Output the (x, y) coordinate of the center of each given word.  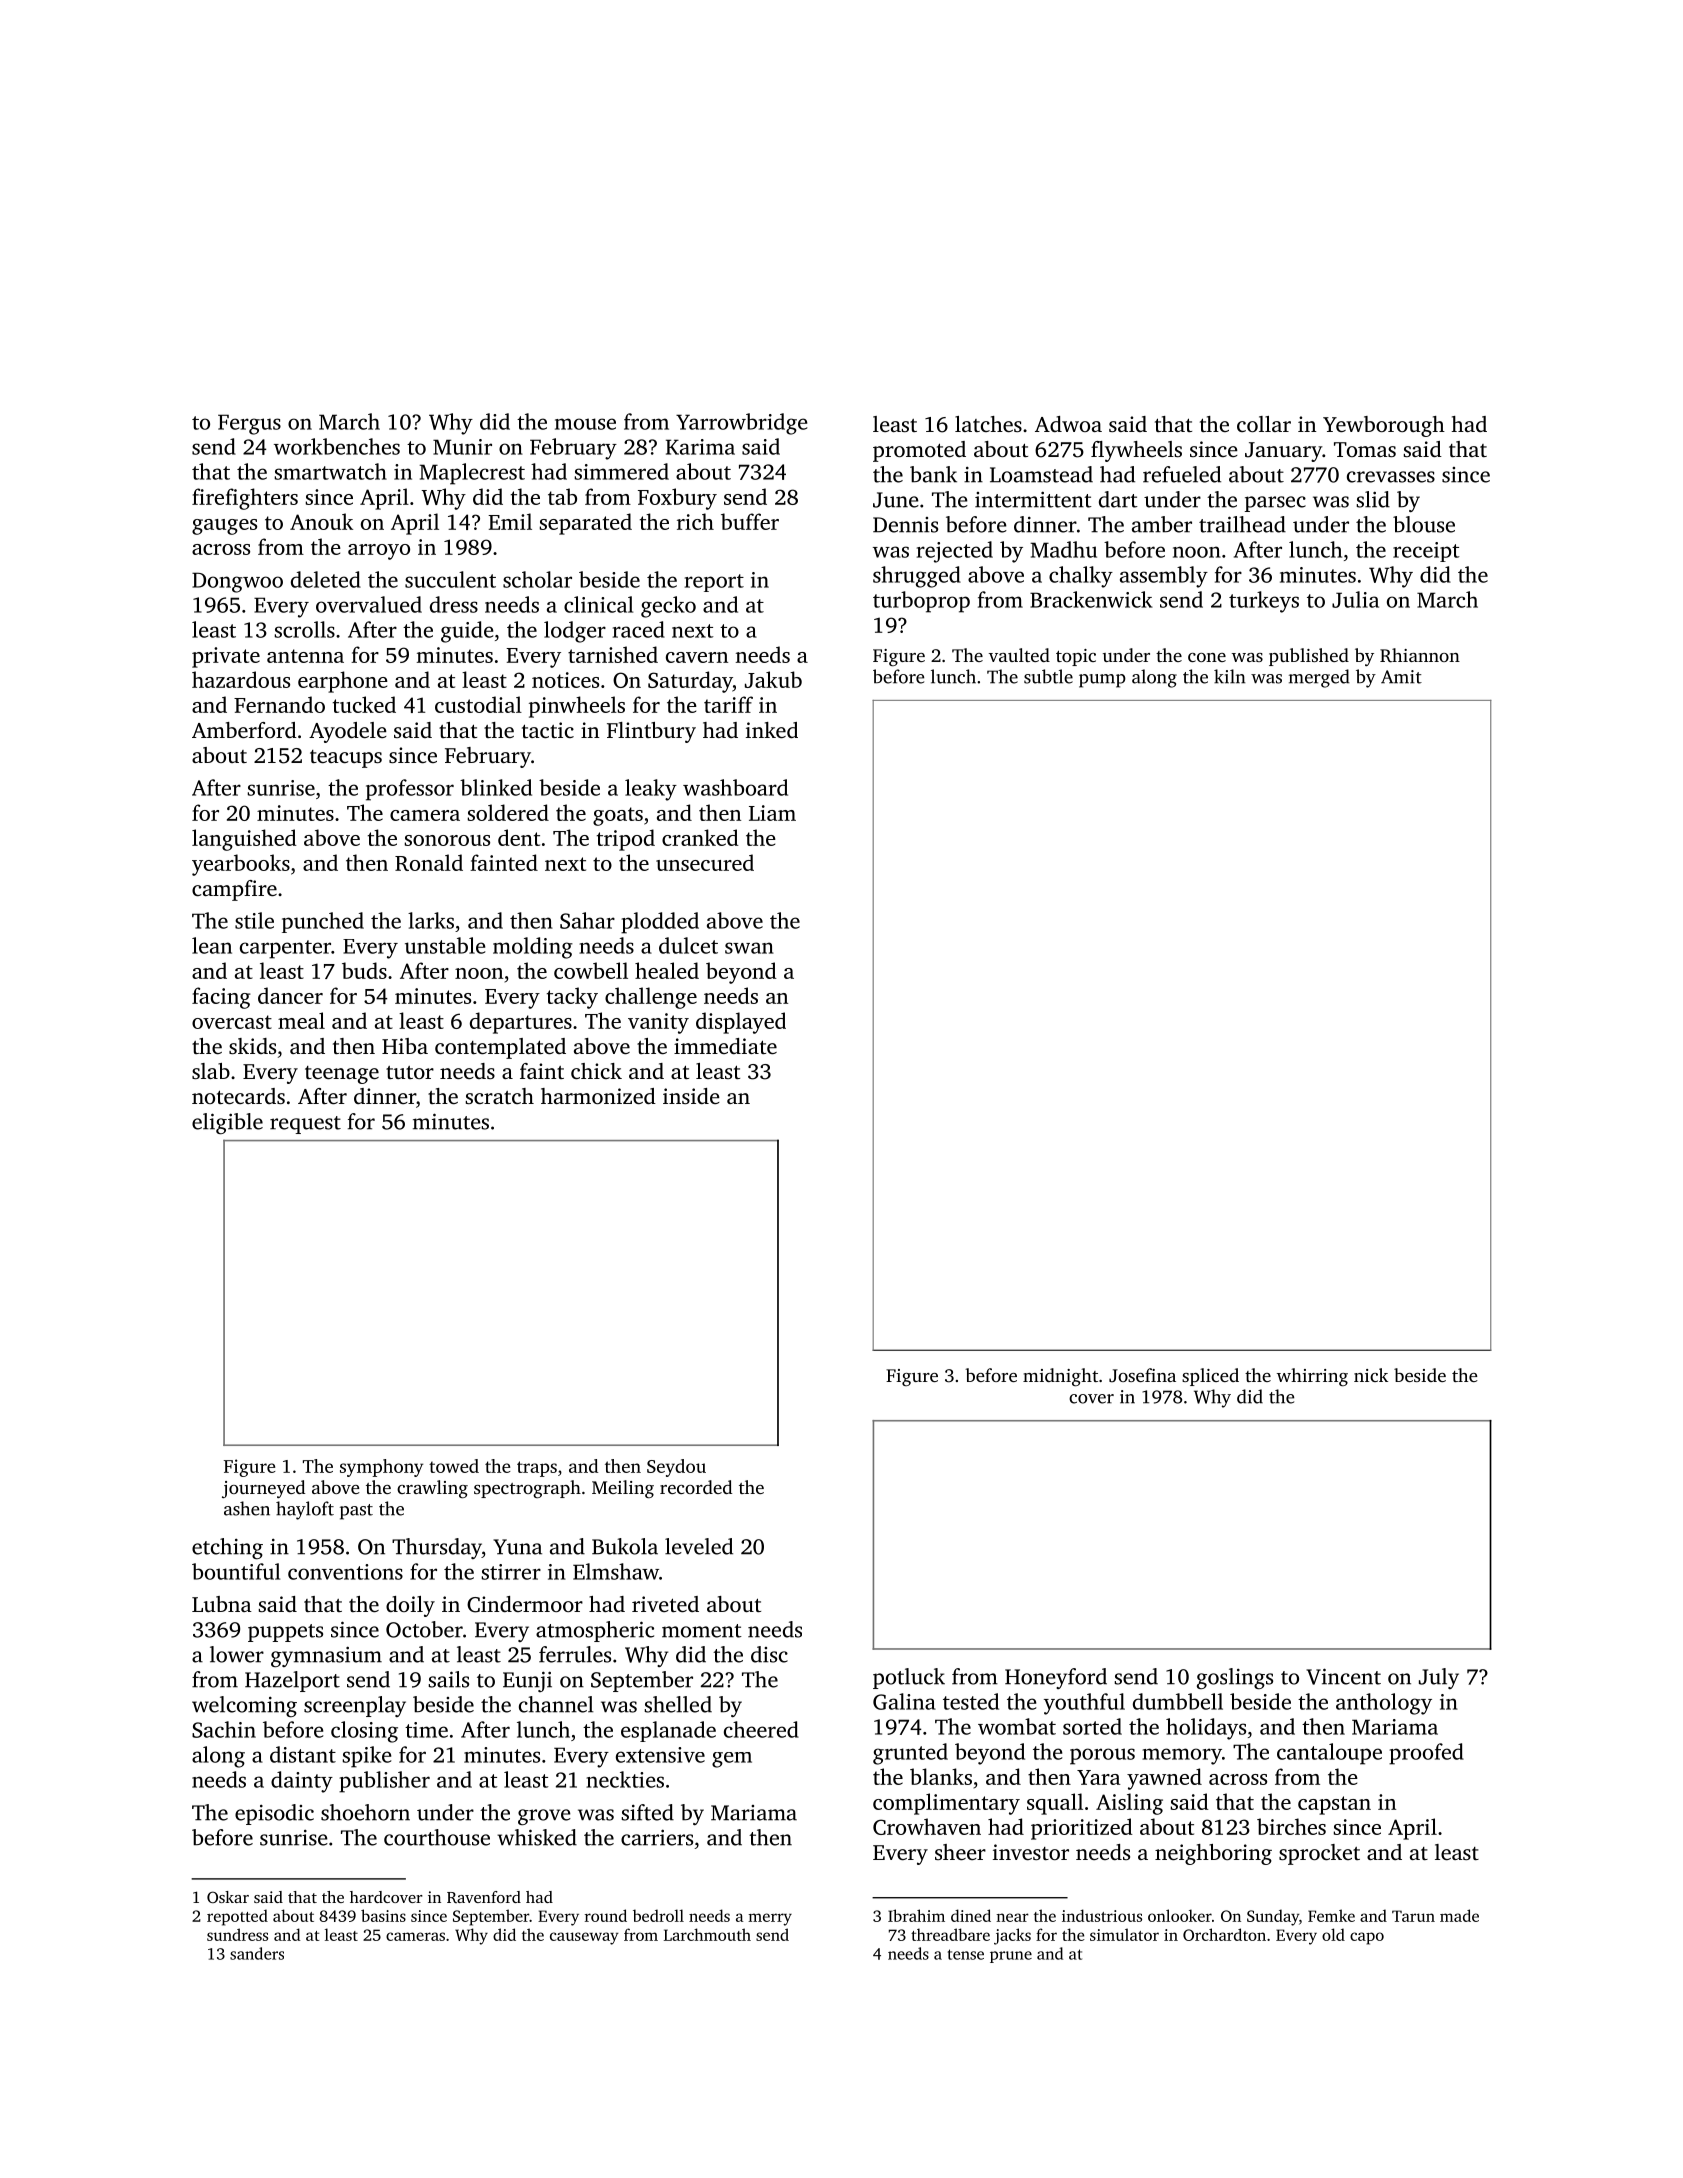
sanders (257, 1953)
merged (1319, 678)
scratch (499, 1096)
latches (988, 424)
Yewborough (1384, 426)
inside (691, 1096)
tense (966, 1954)
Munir (462, 447)
